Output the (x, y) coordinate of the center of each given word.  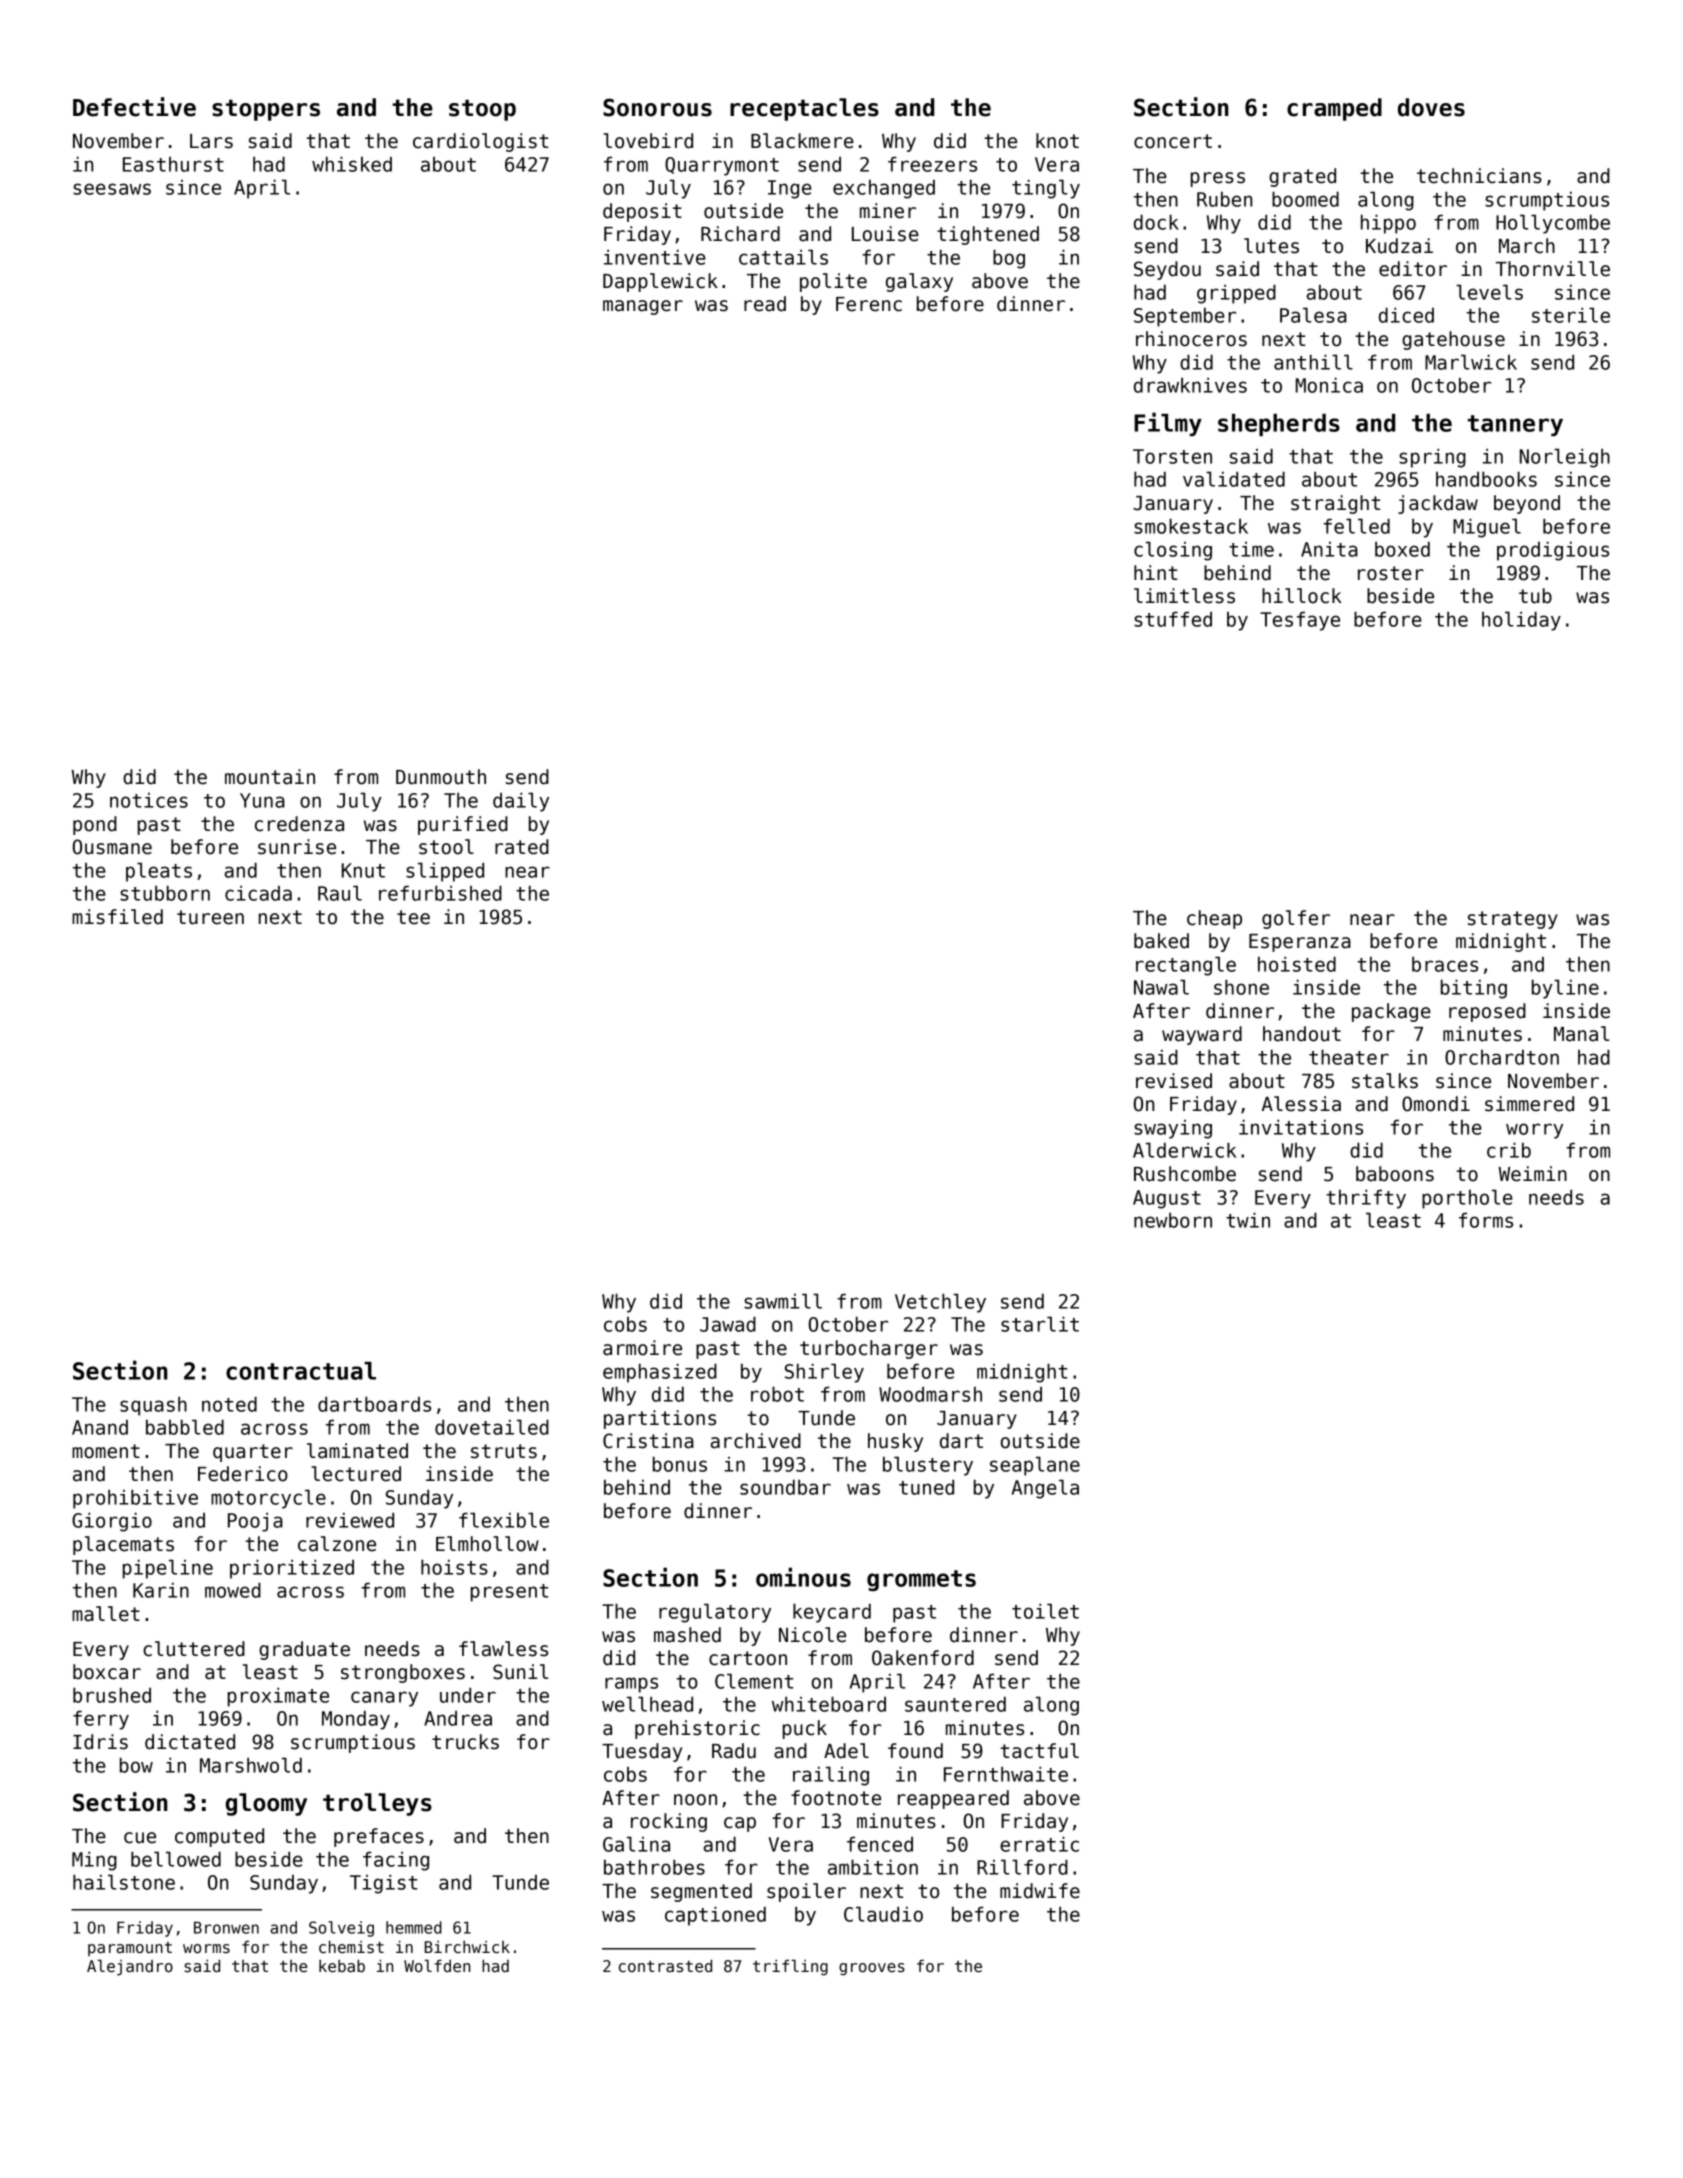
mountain (270, 777)
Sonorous (657, 107)
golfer (1296, 919)
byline (1565, 989)
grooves (872, 1969)
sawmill (783, 1301)
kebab (342, 1966)
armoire (642, 1348)
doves (1431, 107)
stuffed (1173, 619)
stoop (482, 110)
